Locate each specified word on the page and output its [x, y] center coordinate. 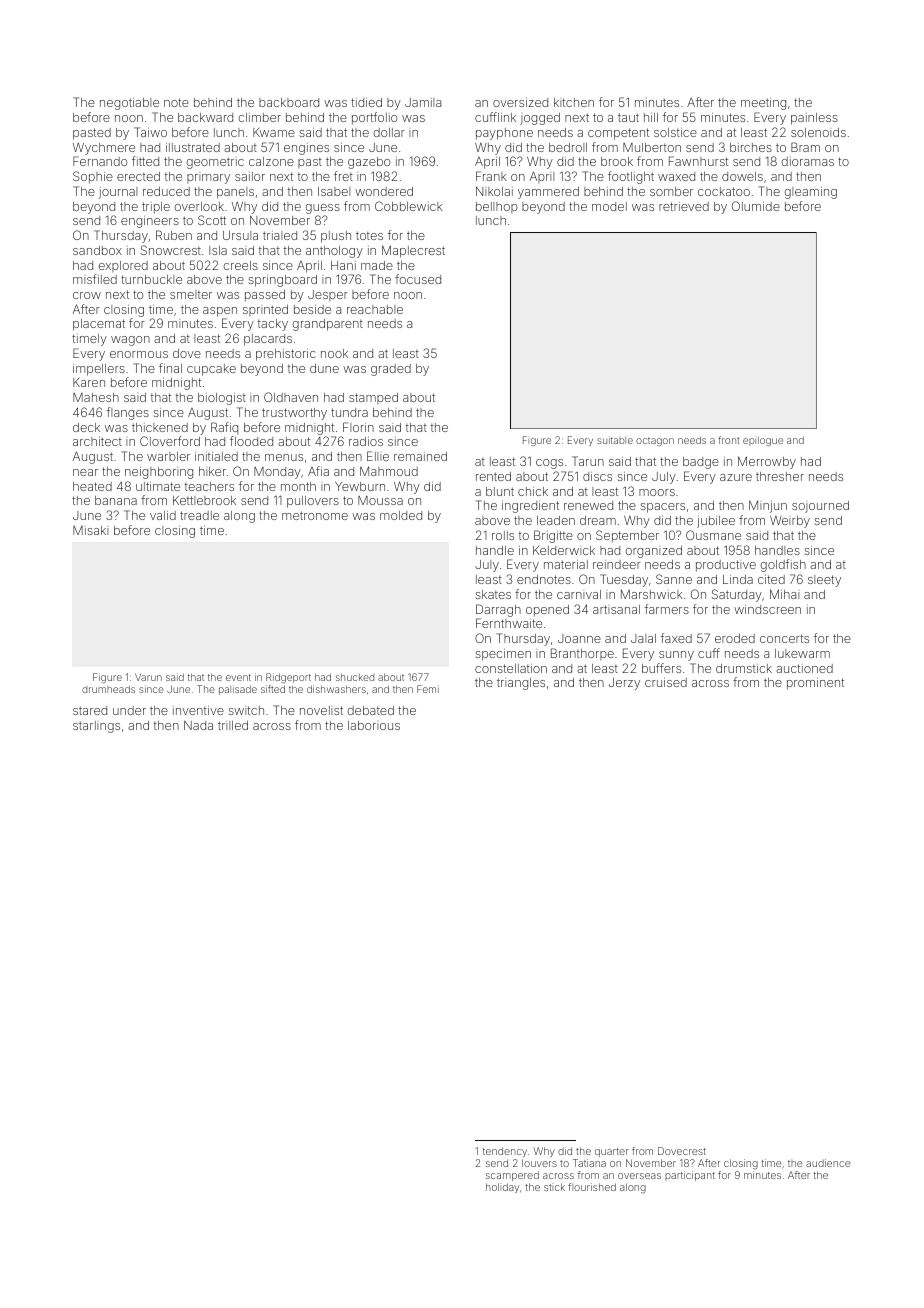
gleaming [811, 193]
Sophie [93, 177]
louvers [539, 1163]
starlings [96, 727]
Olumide [756, 206]
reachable [375, 309]
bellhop [497, 207]
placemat [99, 325]
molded [401, 515]
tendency [505, 1152]
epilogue [763, 441]
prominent [815, 684]
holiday [502, 1188]
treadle [199, 515]
